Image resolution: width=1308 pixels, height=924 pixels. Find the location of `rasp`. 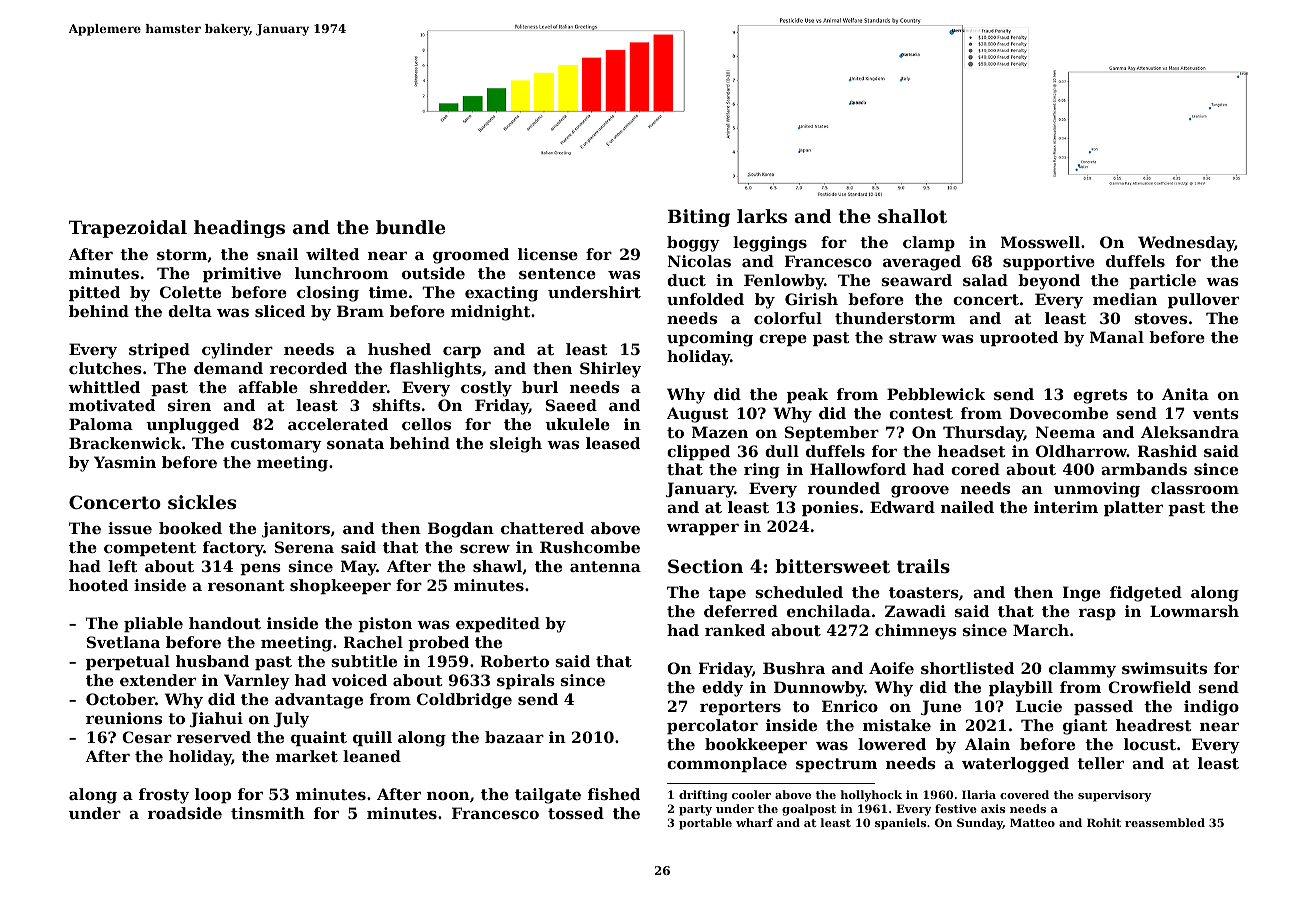

rasp is located at coordinates (1097, 614).
